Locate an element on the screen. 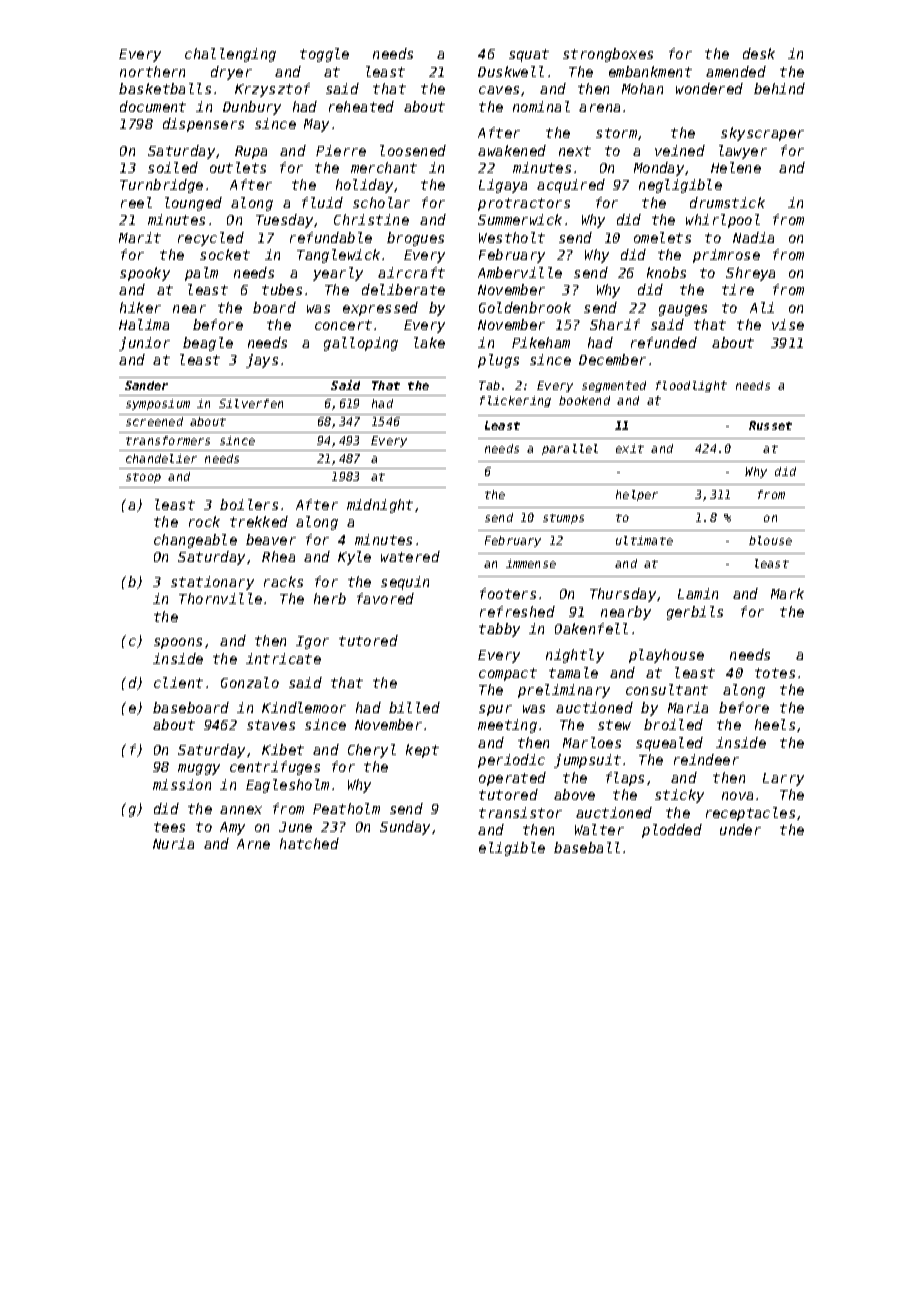 The width and height of the screenshot is (924, 1308). outlets is located at coordinates (238, 167).
